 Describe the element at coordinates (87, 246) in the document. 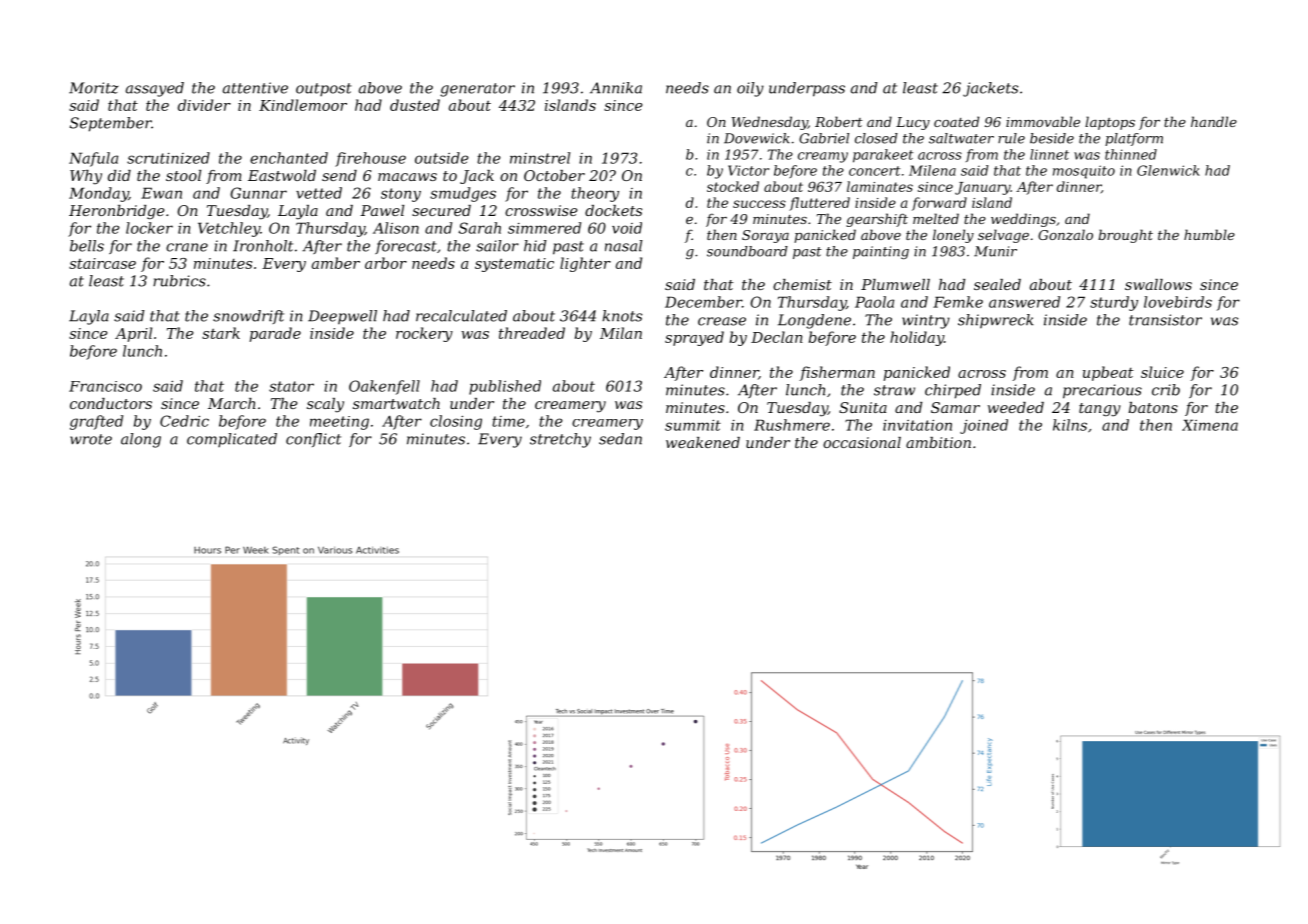

I see `bells` at that location.
